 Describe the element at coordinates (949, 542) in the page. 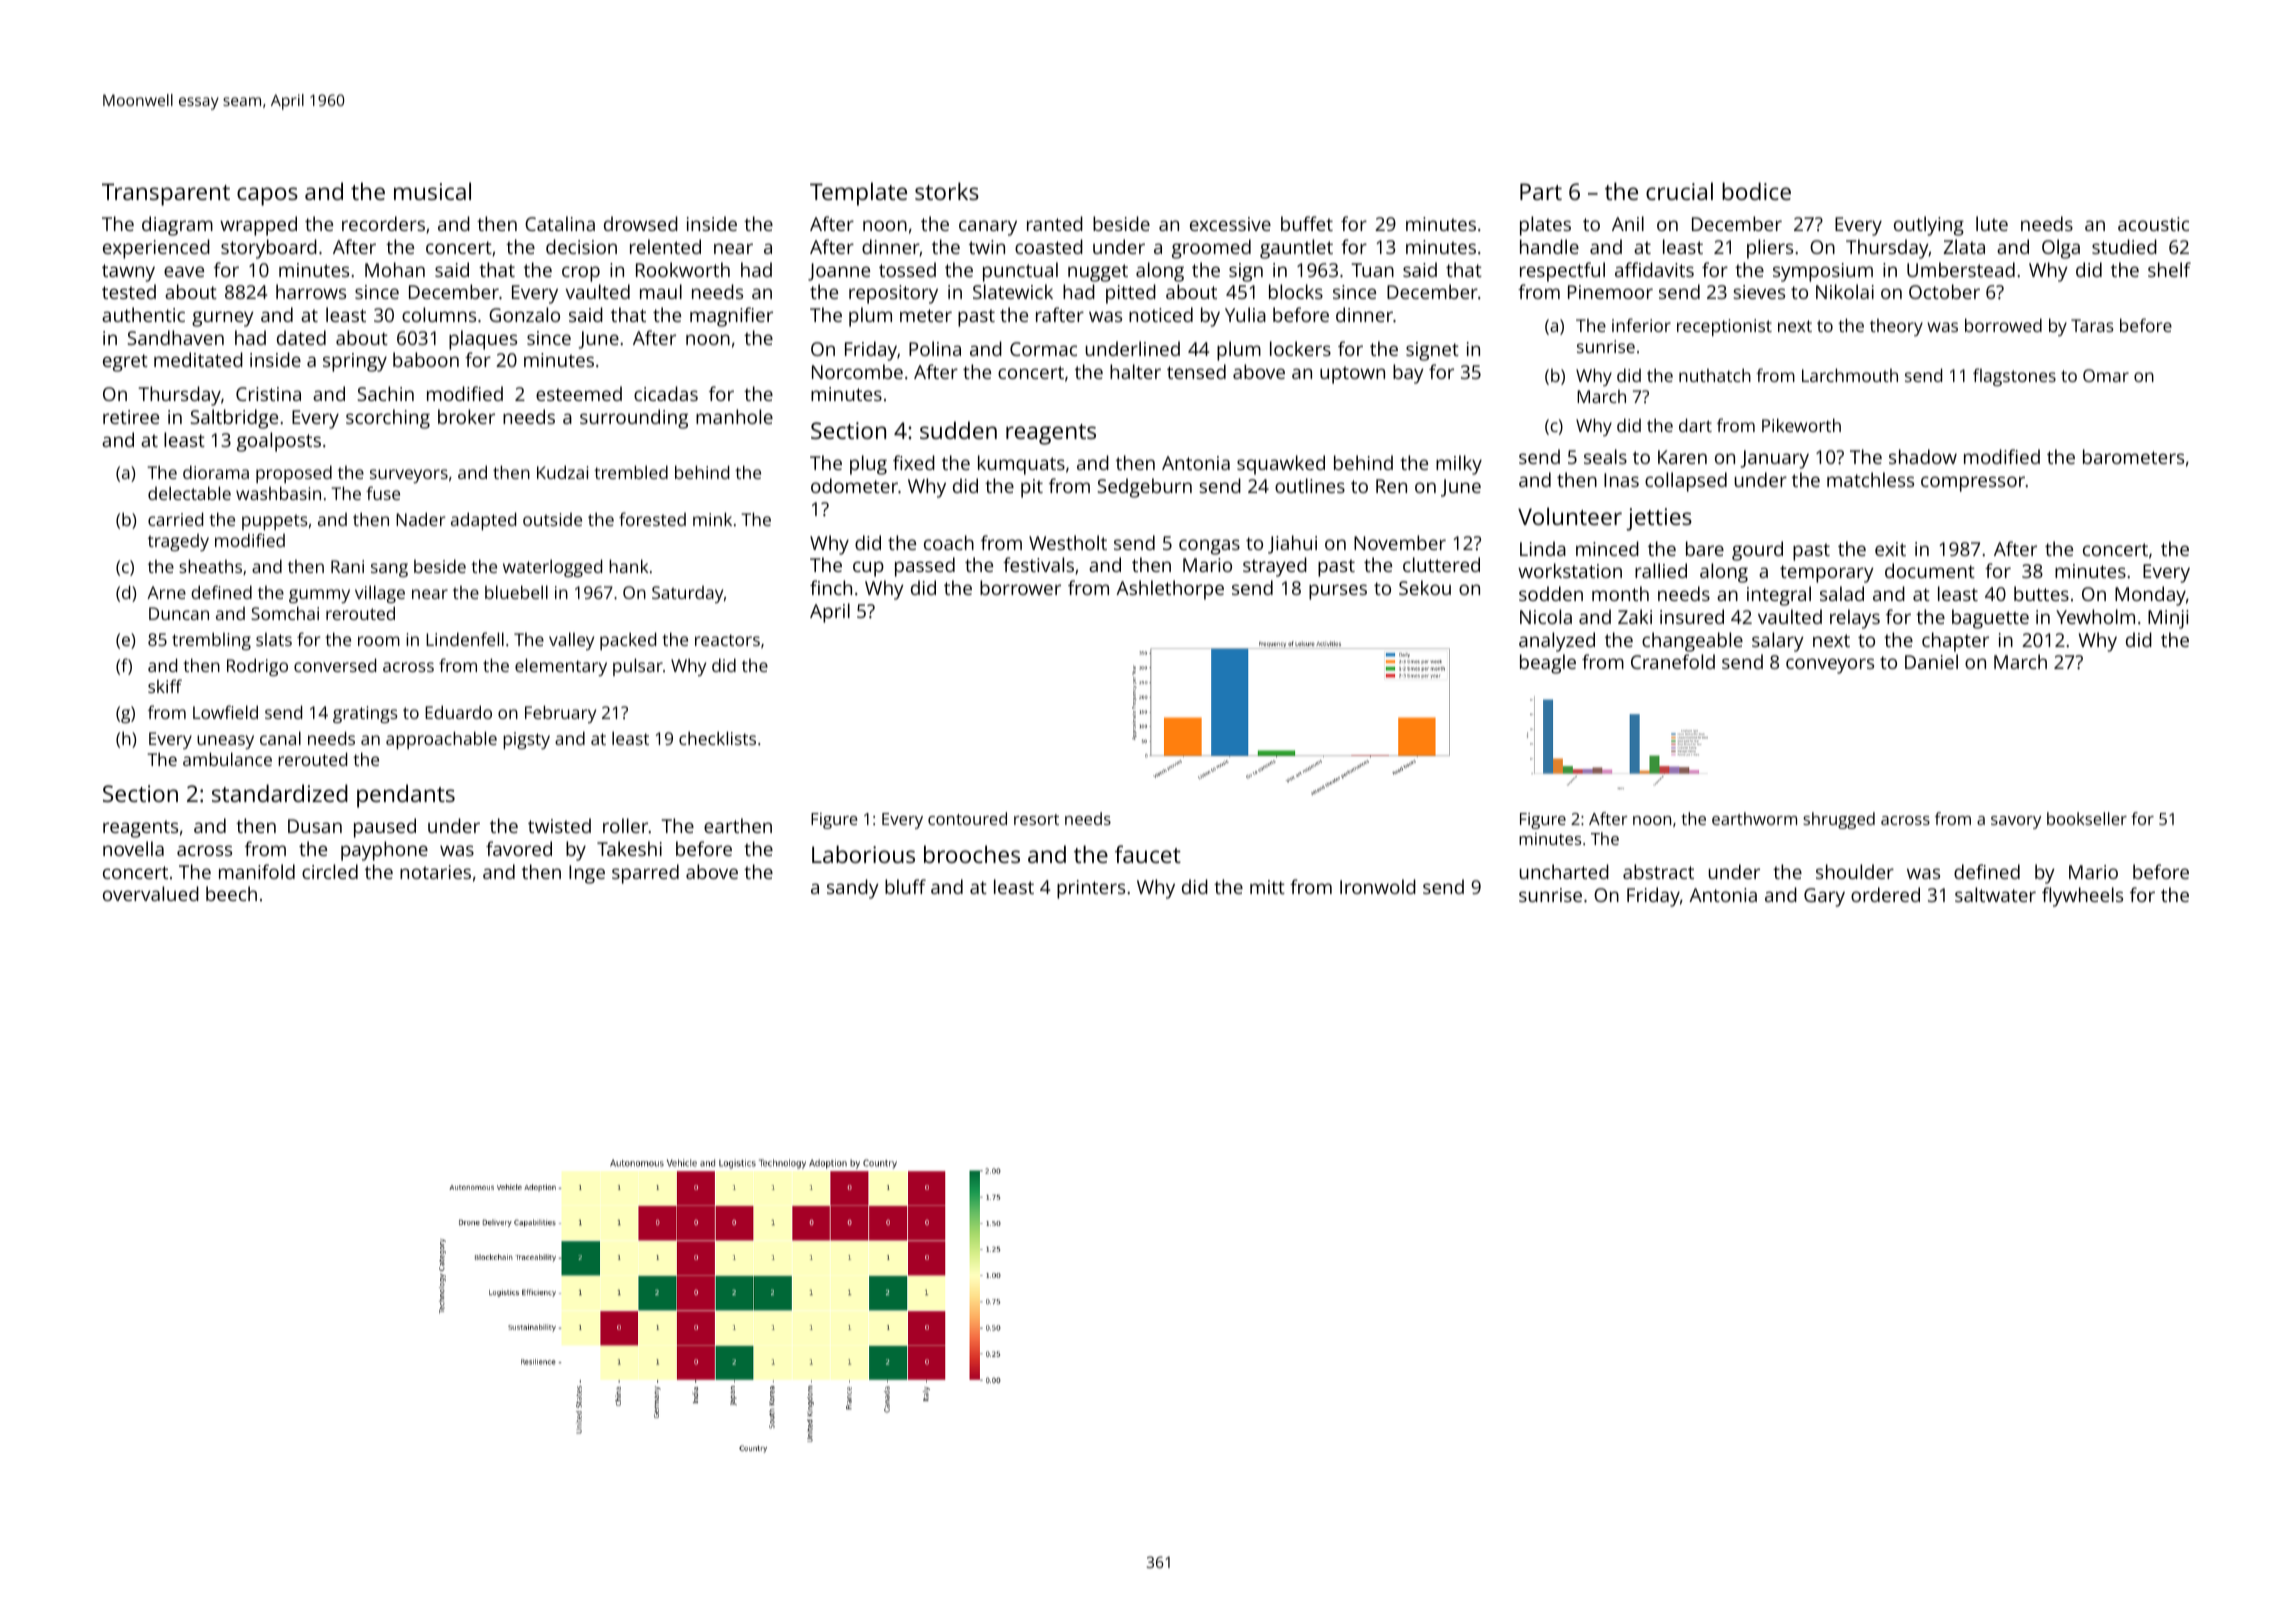

I see `coach` at that location.
